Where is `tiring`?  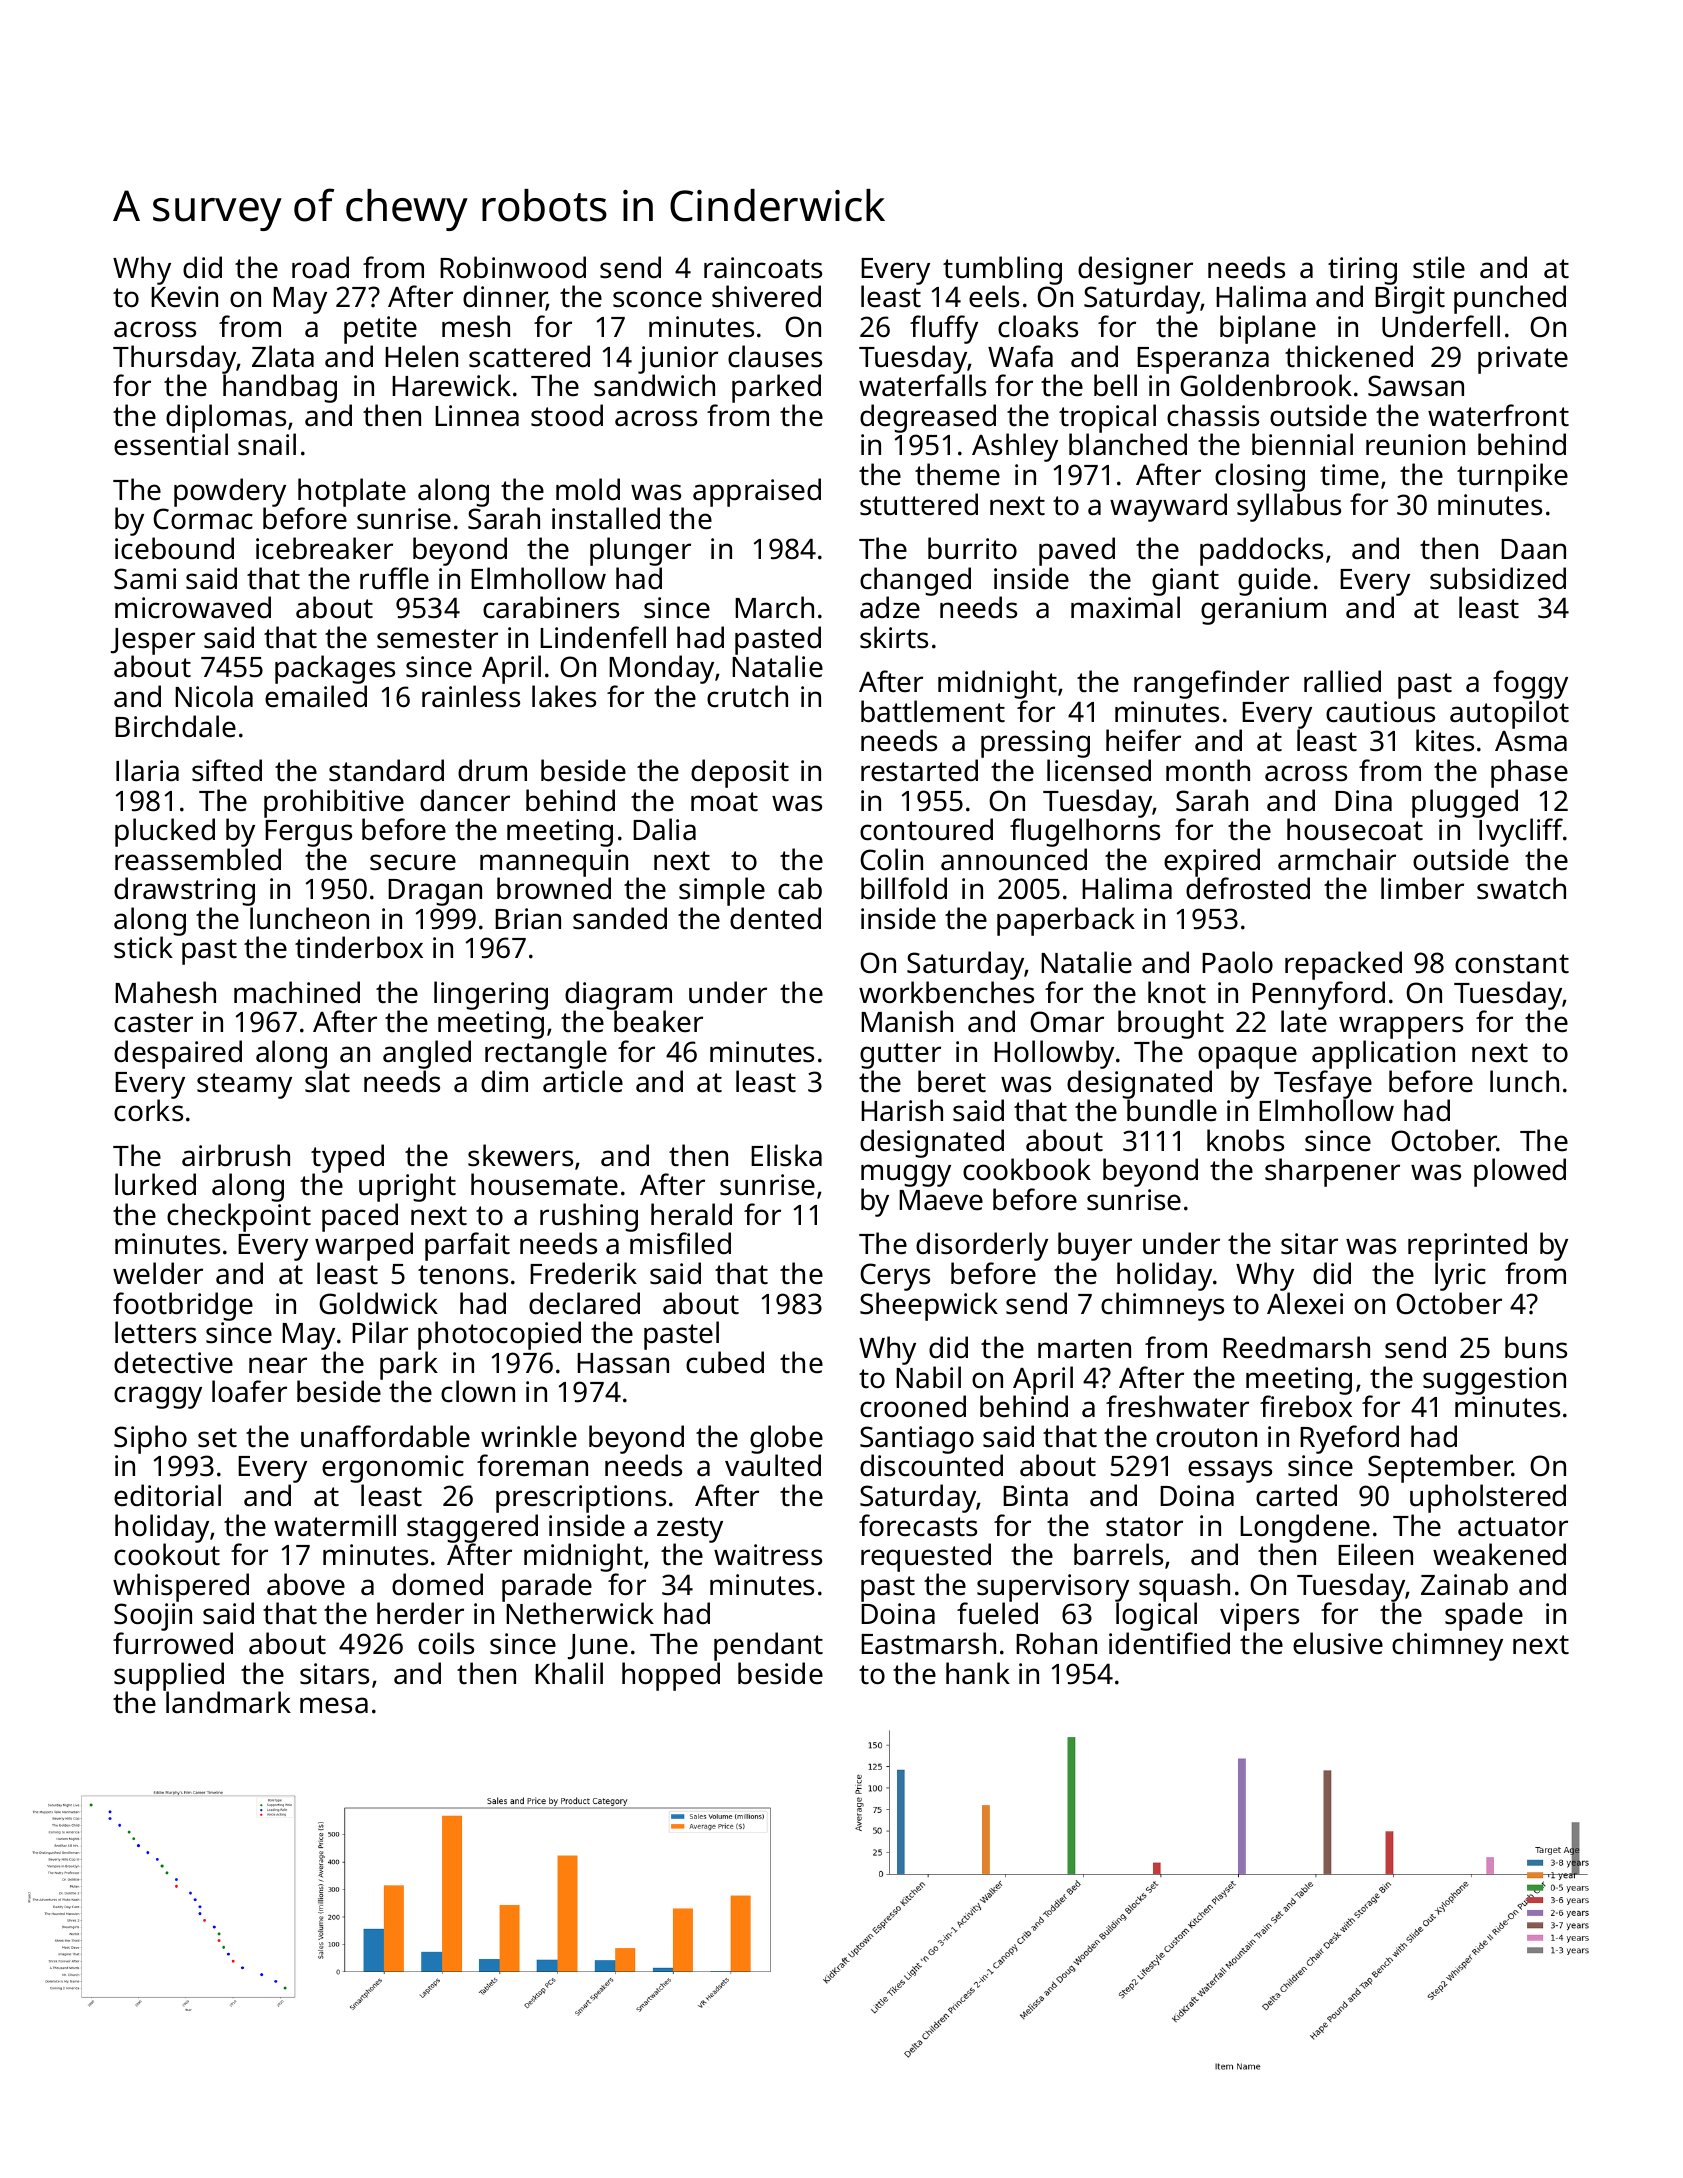
tiring is located at coordinates (1362, 271).
